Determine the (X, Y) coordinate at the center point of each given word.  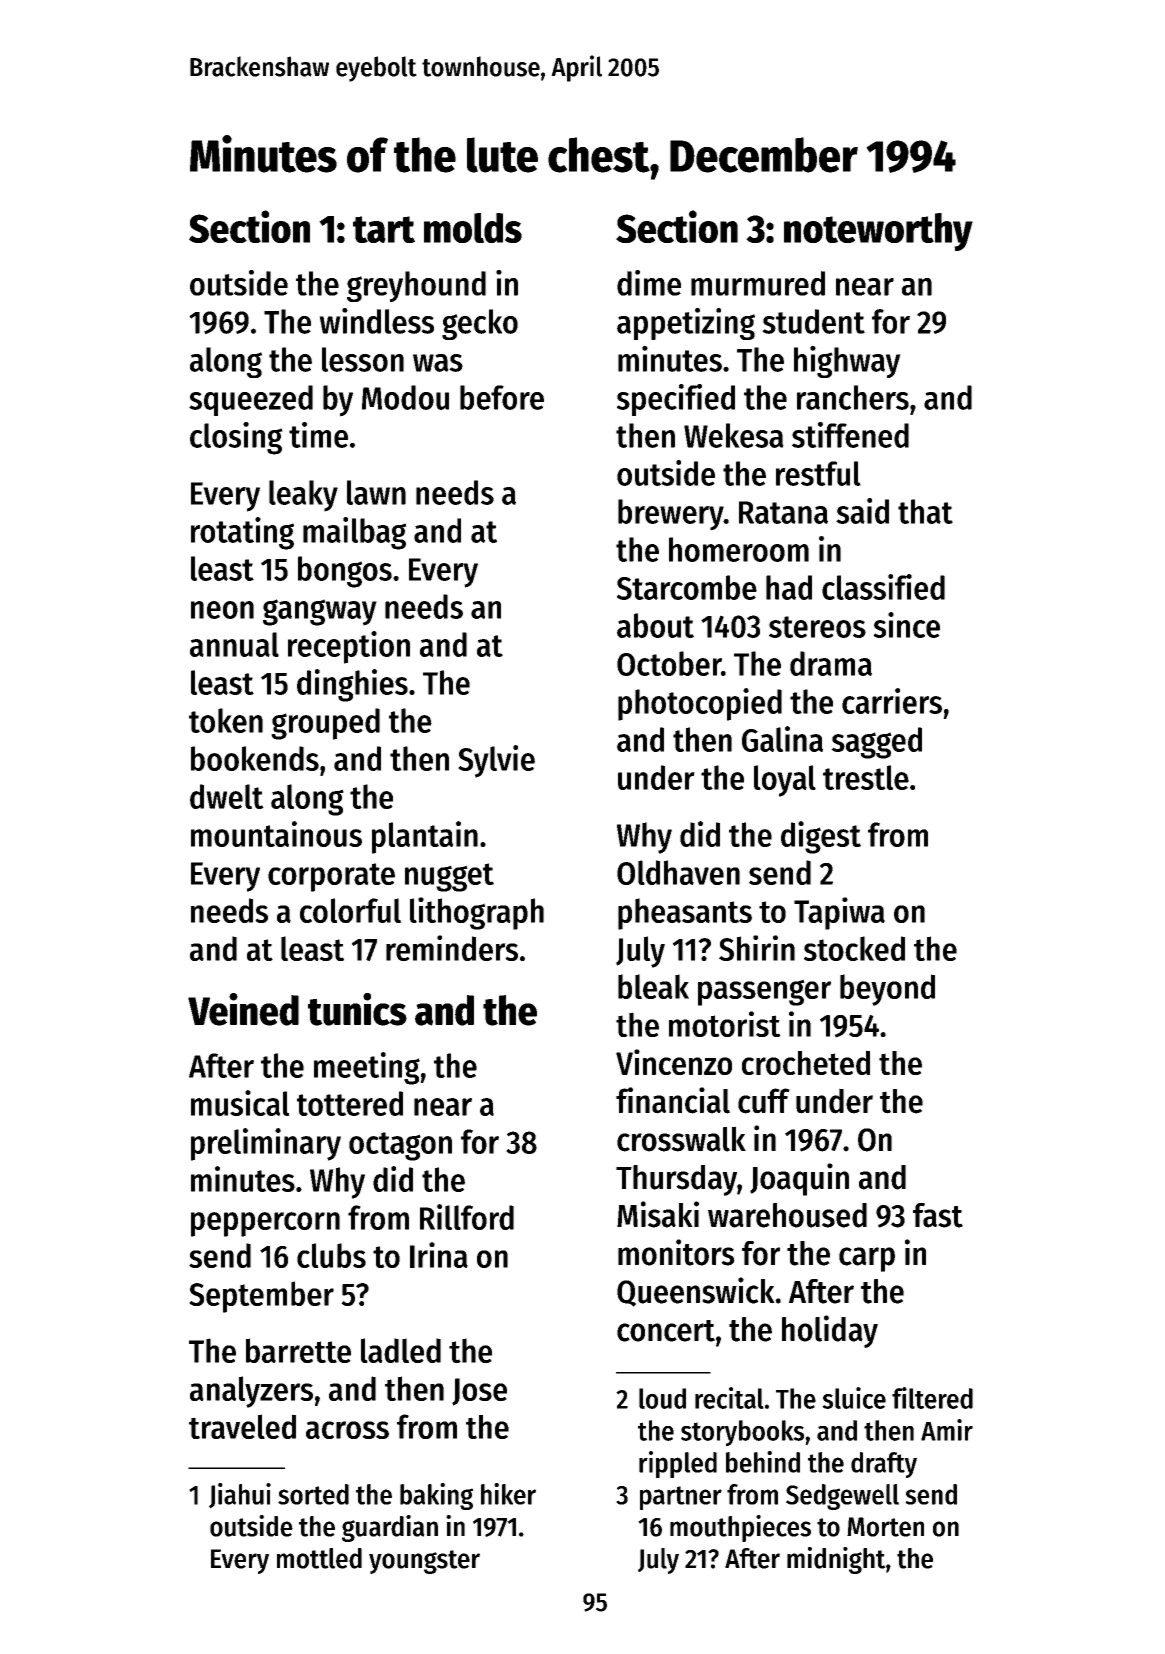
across (347, 1430)
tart (384, 229)
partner (681, 1498)
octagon (400, 1146)
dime (649, 283)
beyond (887, 990)
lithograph (477, 913)
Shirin (757, 948)
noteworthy (878, 232)
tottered (350, 1103)
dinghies (352, 685)
